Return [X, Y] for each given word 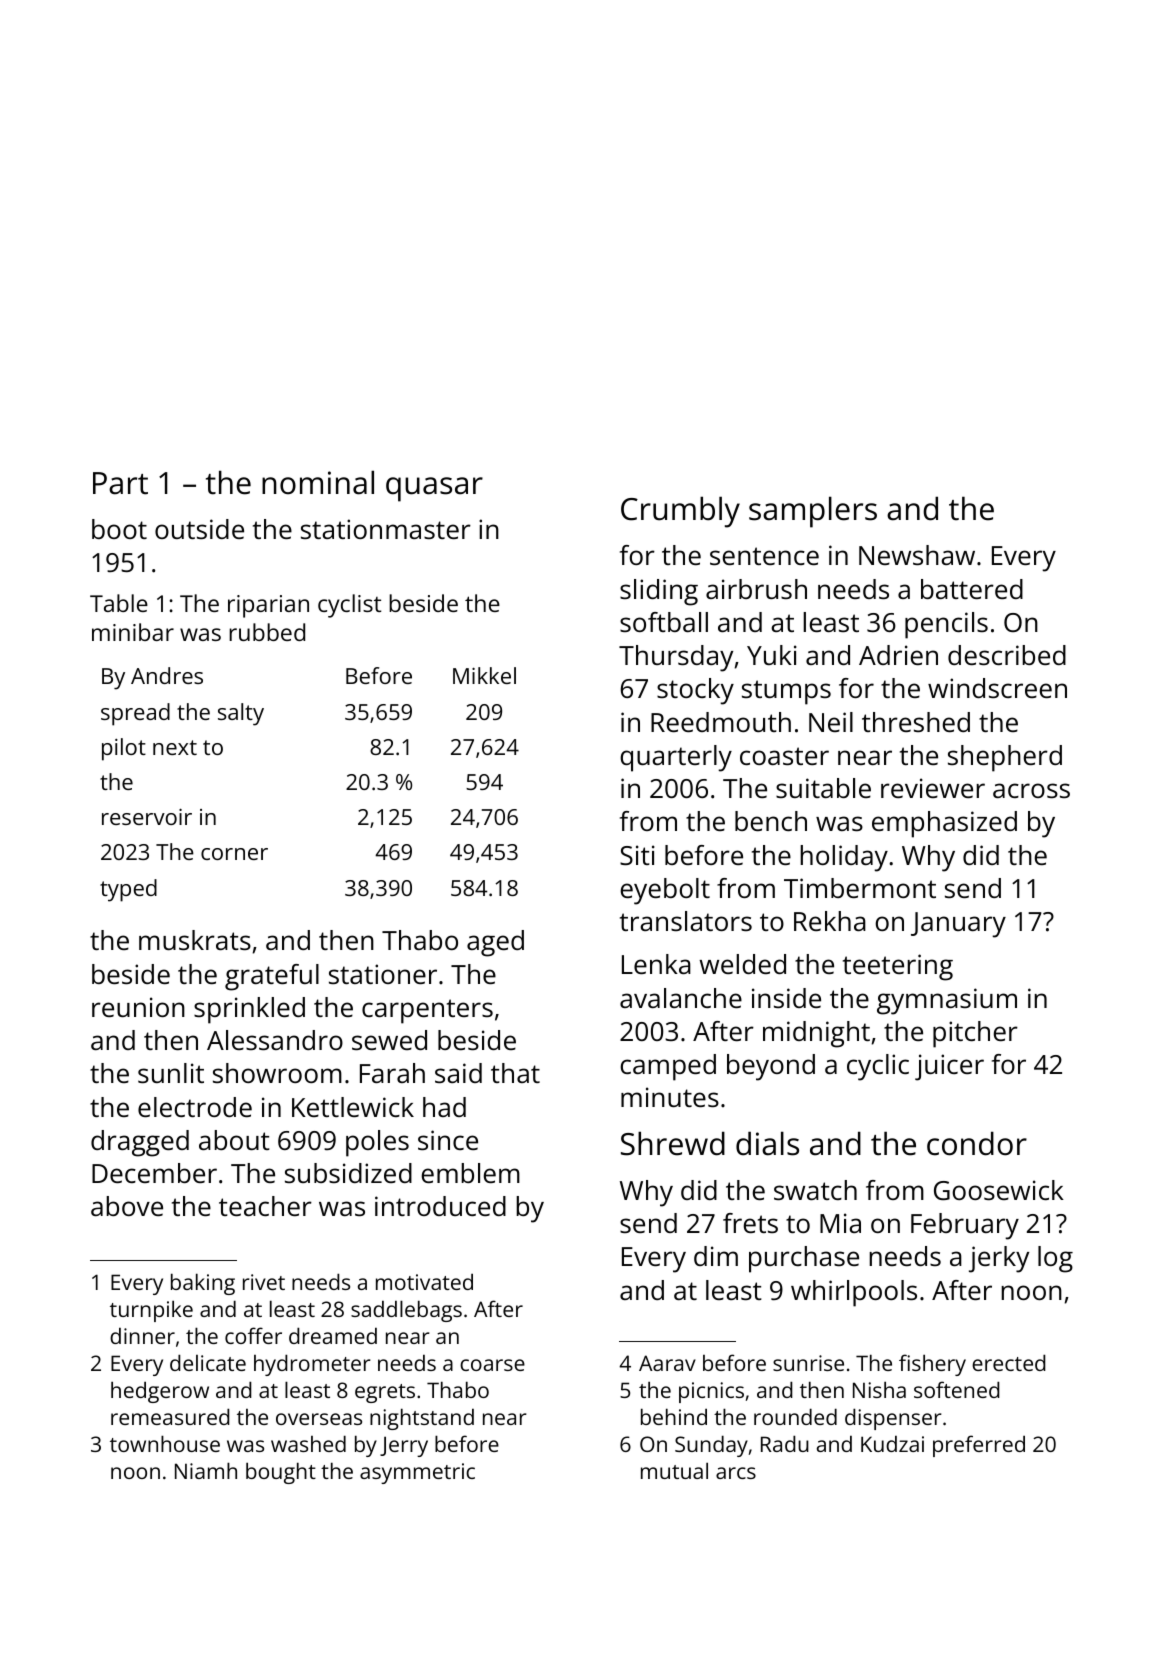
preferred [979, 1446]
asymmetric [417, 1473]
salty [241, 714]
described [1007, 655]
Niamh [206, 1470]
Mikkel [484, 675]
